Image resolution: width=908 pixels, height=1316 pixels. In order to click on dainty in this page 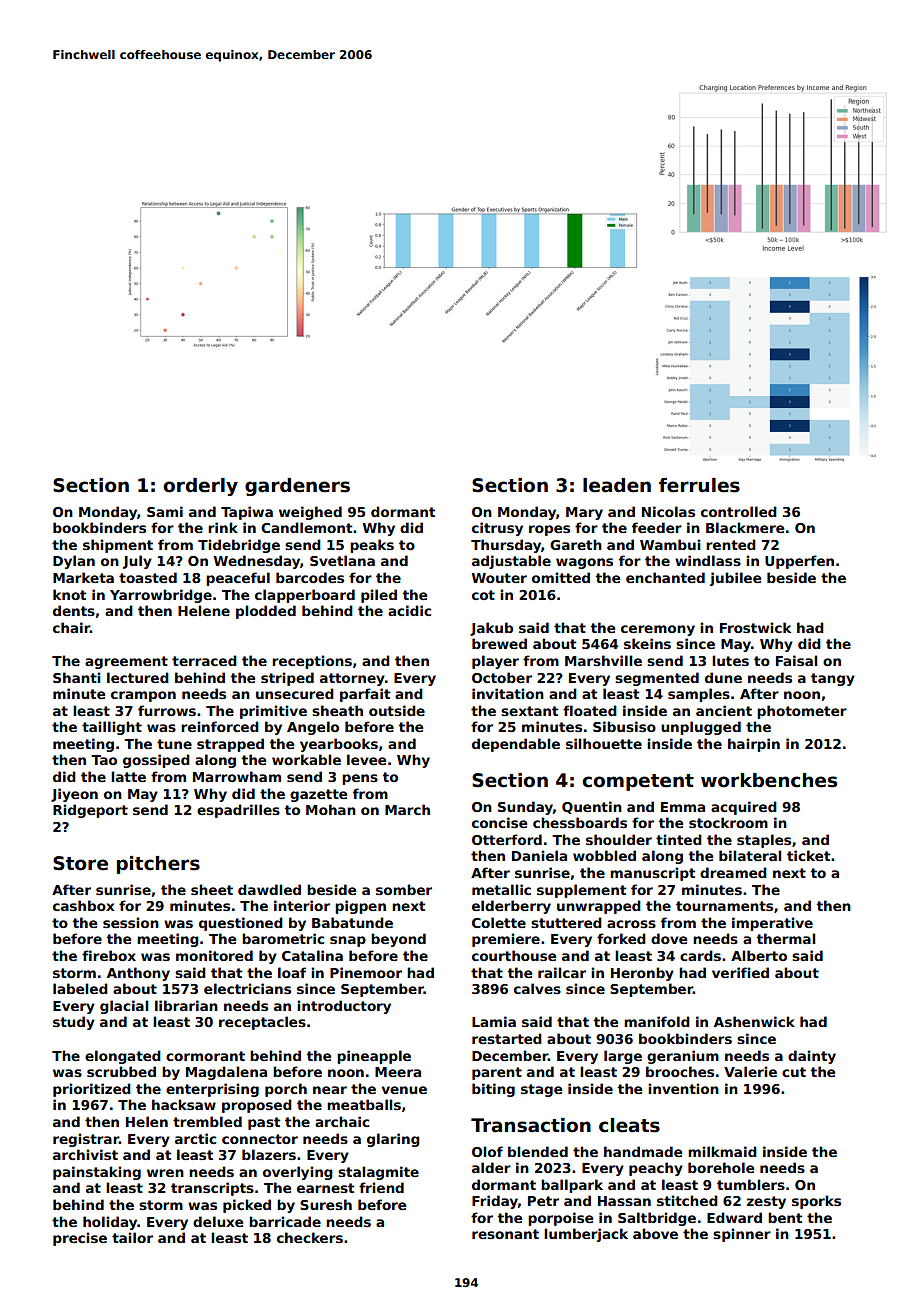, I will do `click(812, 1057)`.
